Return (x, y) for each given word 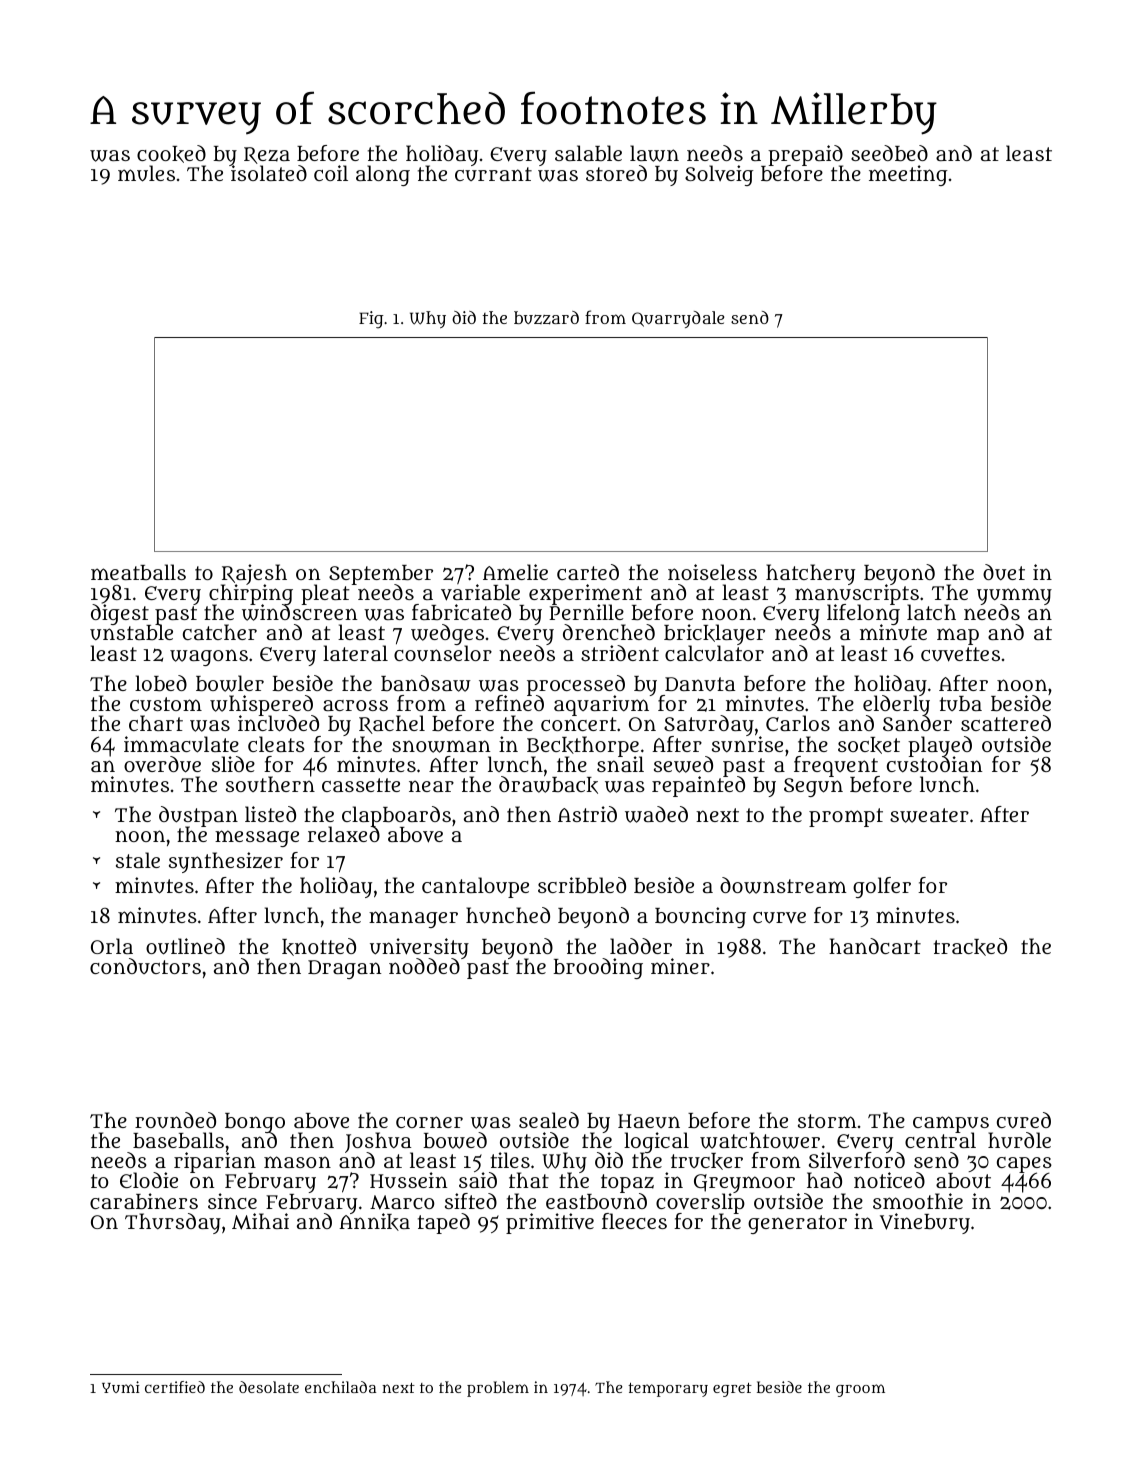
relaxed (344, 834)
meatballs (138, 572)
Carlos (798, 723)
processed (576, 685)
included (278, 724)
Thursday (173, 1223)
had (824, 1180)
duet (1004, 572)
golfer (882, 887)
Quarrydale (678, 319)
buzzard (546, 318)
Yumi (121, 1387)
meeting (908, 175)
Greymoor (744, 1184)
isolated (269, 173)
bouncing (700, 917)
